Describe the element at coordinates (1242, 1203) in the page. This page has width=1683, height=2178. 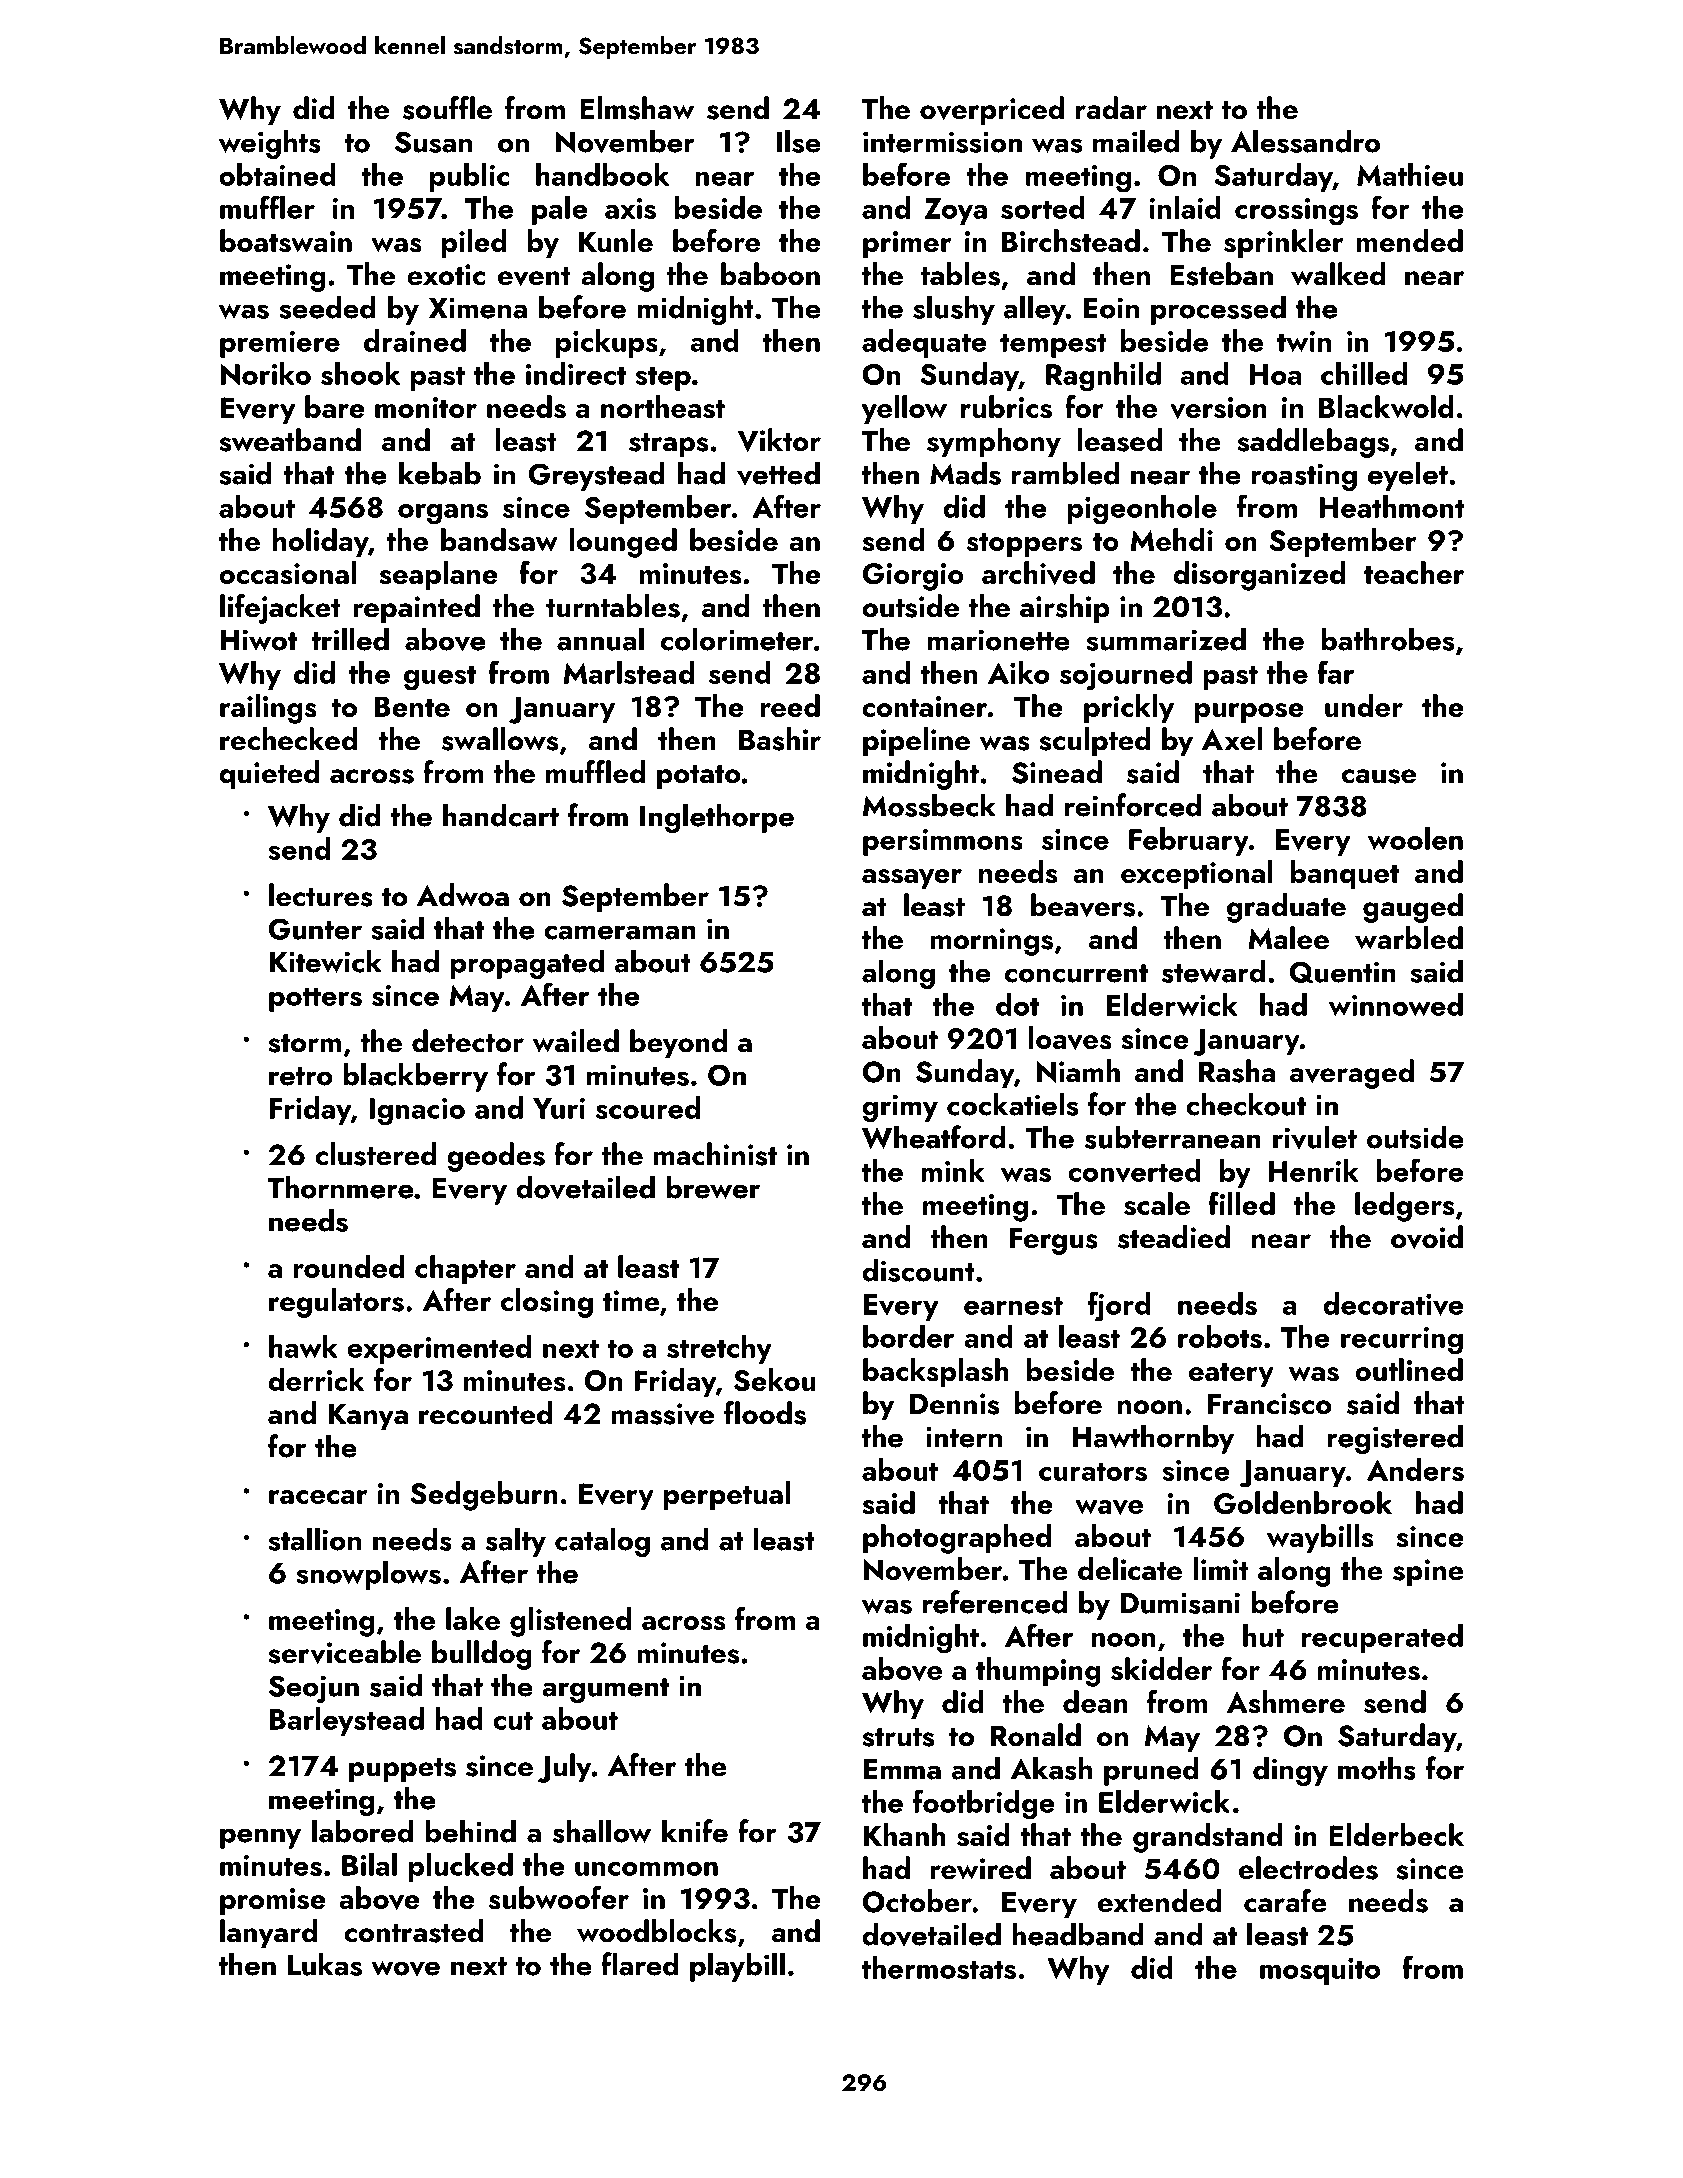
I see `filled` at that location.
